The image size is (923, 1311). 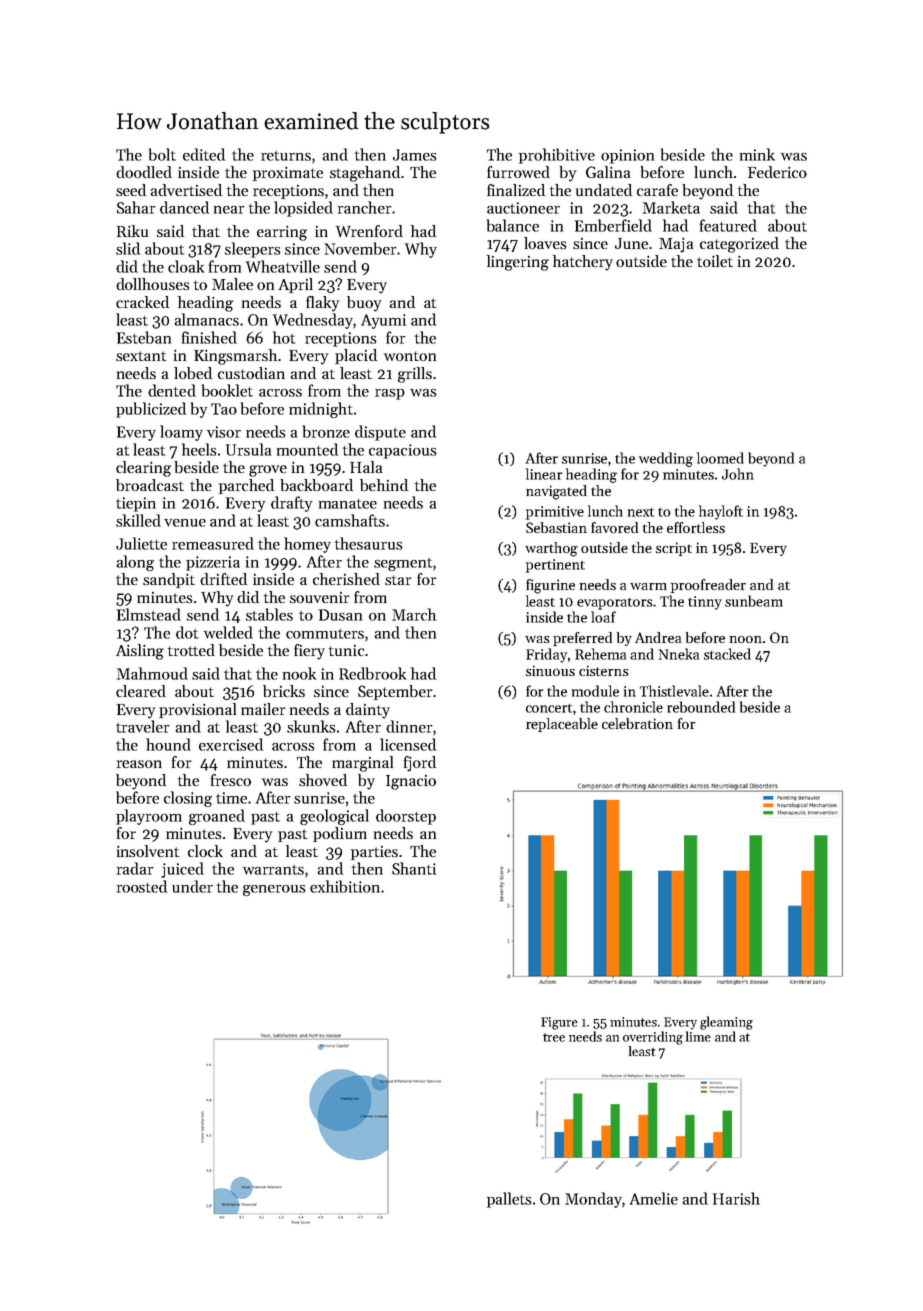 What do you see at coordinates (398, 580) in the document?
I see `star` at bounding box center [398, 580].
